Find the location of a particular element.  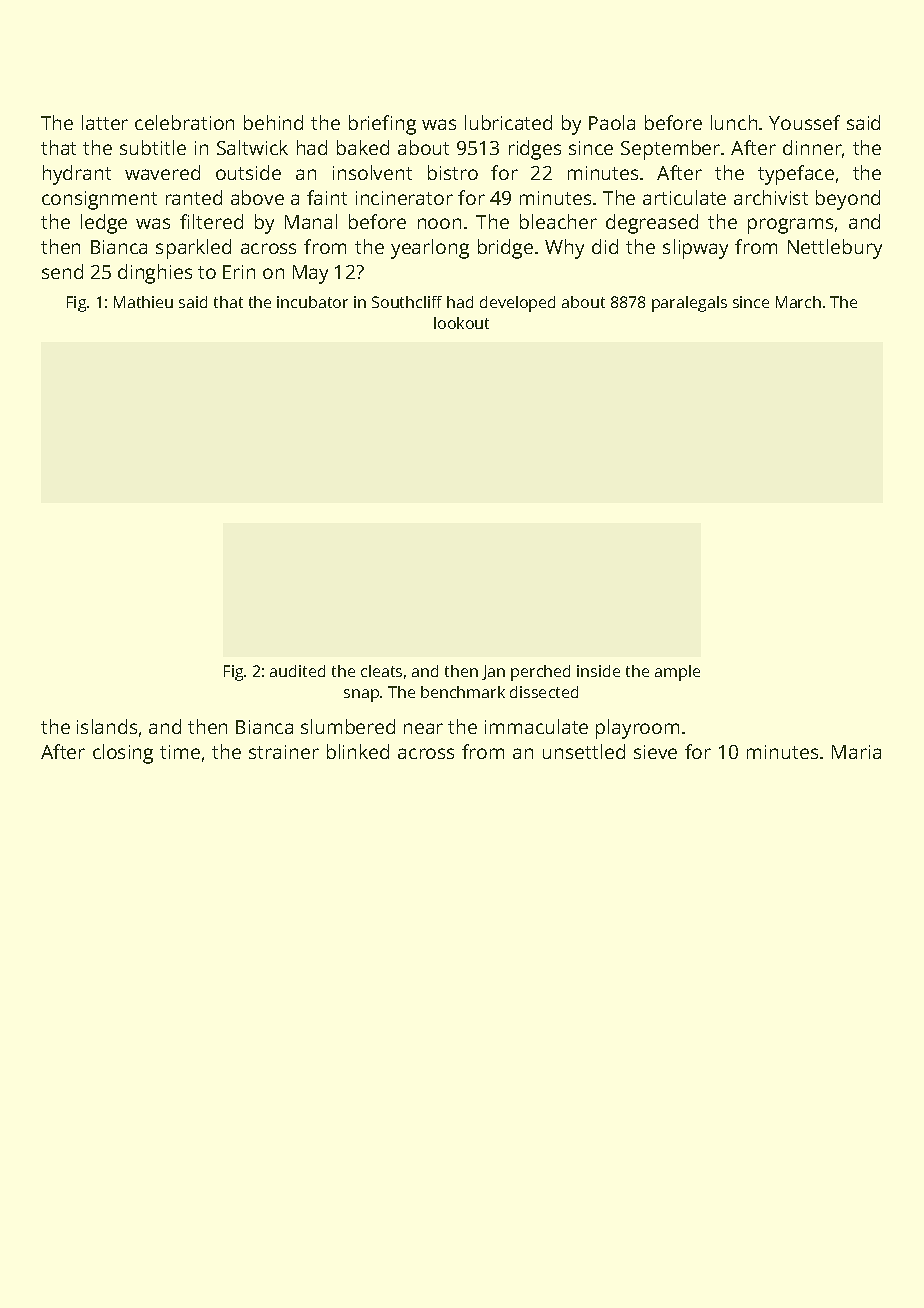

Mathieu is located at coordinates (143, 302).
